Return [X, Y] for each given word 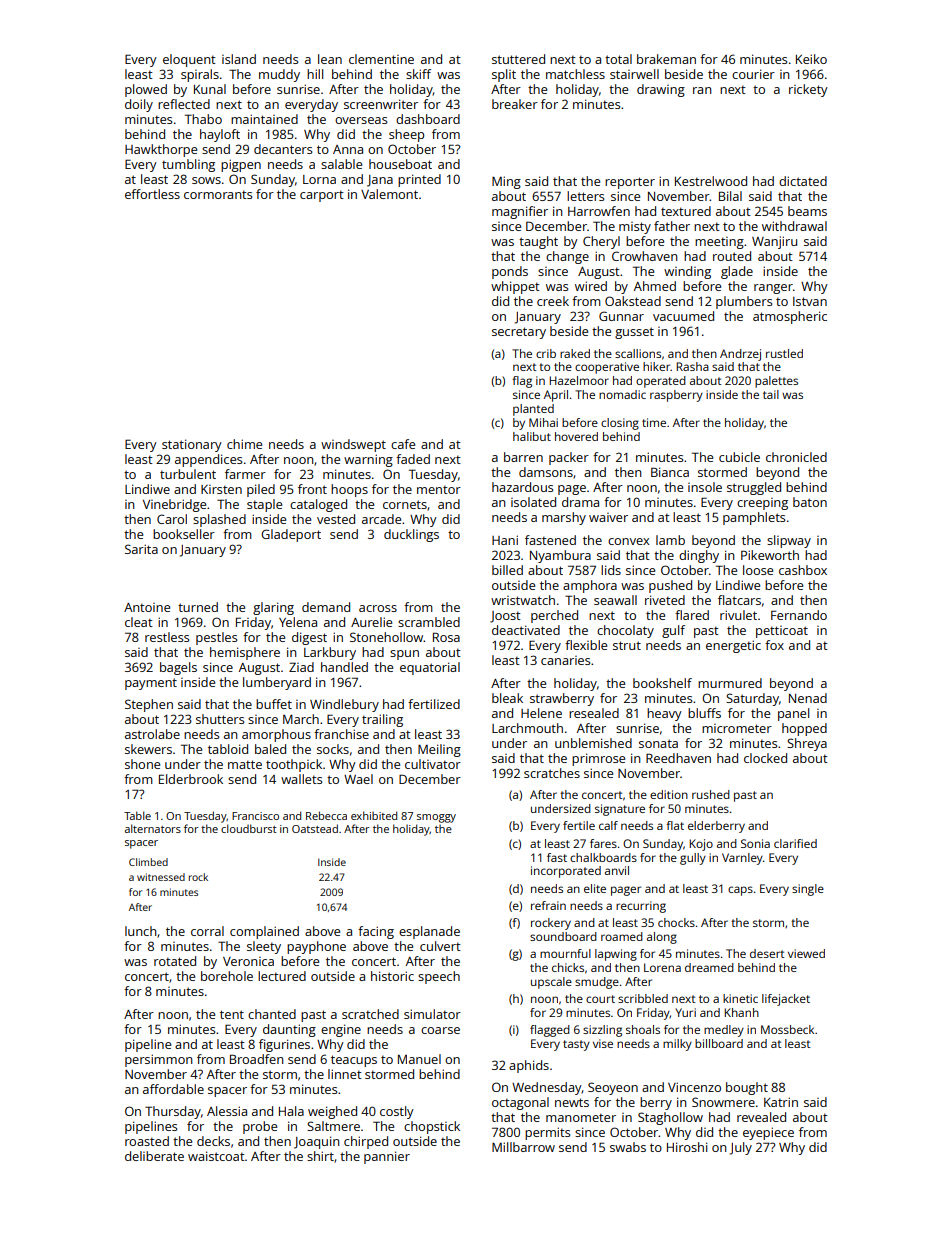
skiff [418, 74]
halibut [532, 436]
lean [330, 59]
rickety [808, 90]
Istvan [810, 301]
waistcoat [216, 1156]
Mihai [543, 422]
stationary [192, 445]
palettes [776, 382]
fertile [579, 825]
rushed [711, 794]
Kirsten [221, 489]
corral [207, 931]
